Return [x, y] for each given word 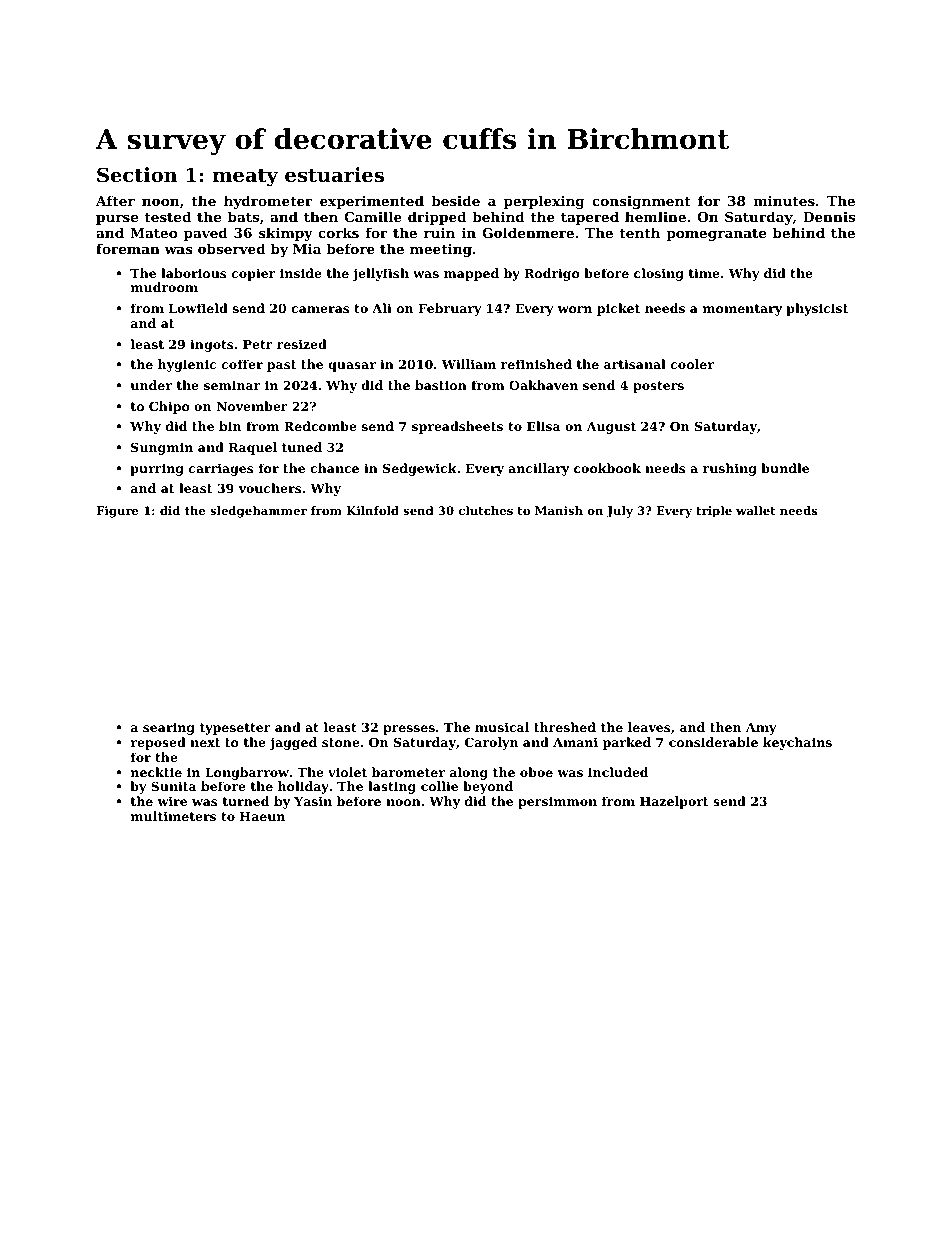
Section [137, 175]
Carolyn [491, 743]
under [151, 385]
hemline [655, 216]
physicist [817, 309]
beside [455, 200]
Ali [382, 308]
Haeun [262, 816]
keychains [797, 743]
